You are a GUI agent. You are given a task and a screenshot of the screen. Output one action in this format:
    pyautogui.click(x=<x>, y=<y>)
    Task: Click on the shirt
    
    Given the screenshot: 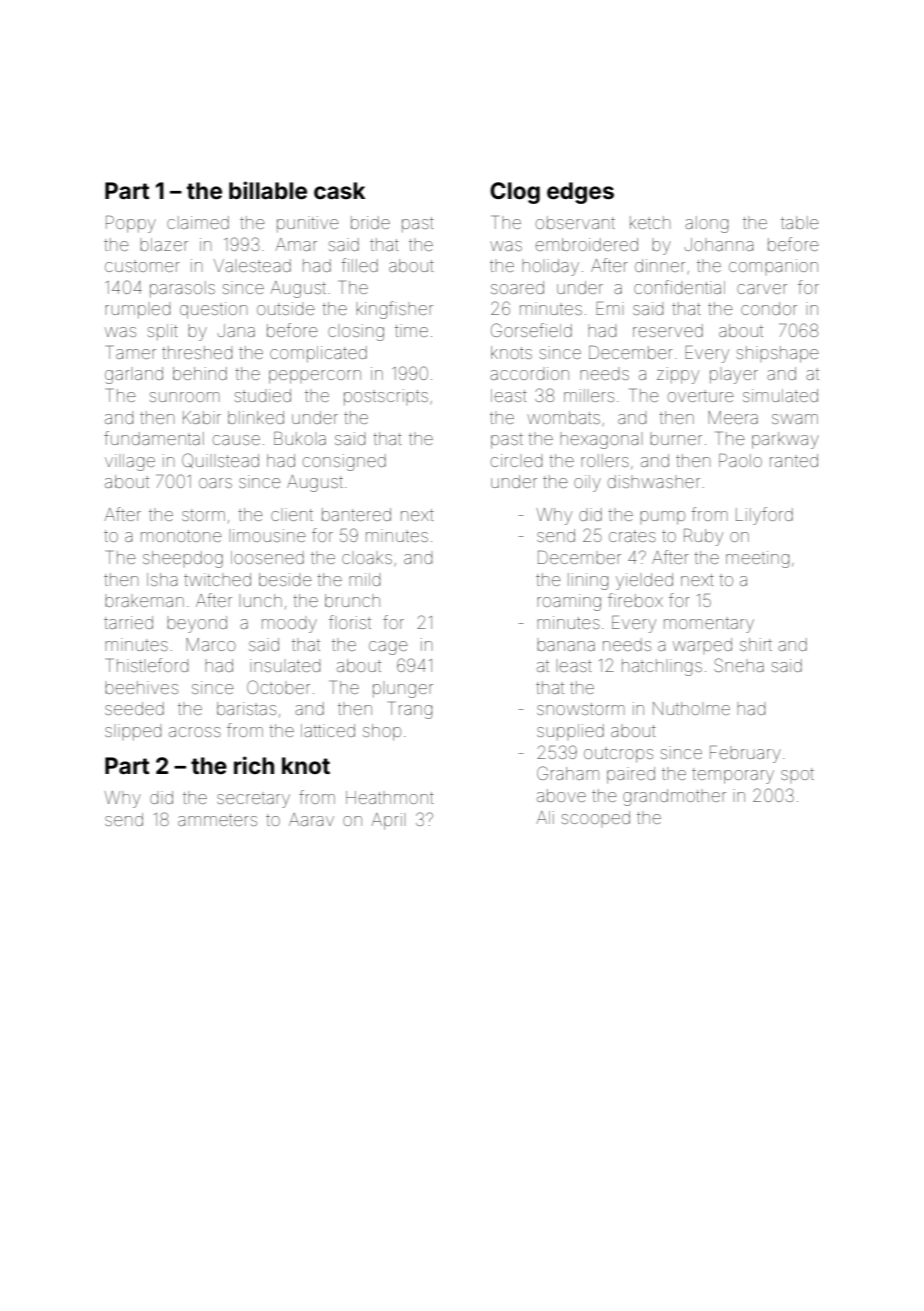 What is the action you would take?
    pyautogui.click(x=756, y=644)
